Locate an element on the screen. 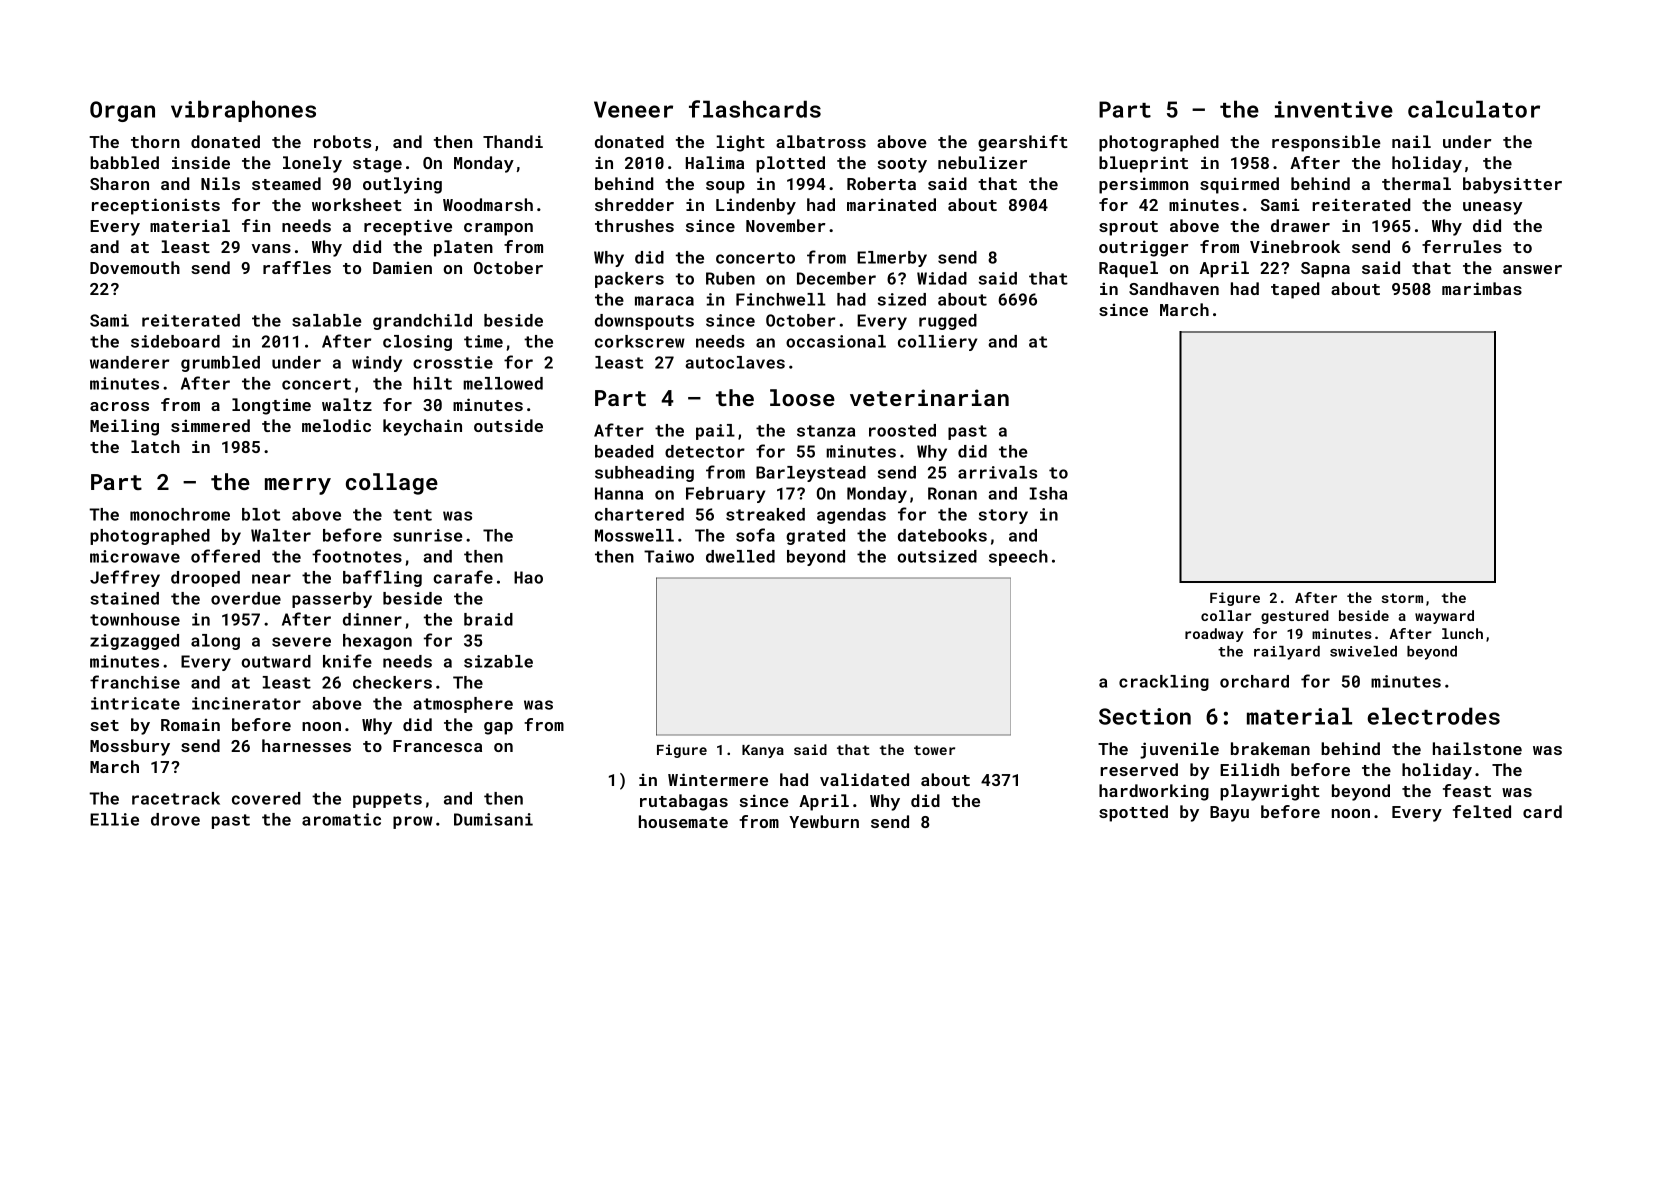 The height and width of the screenshot is (1178, 1667). tower is located at coordinates (934, 750).
